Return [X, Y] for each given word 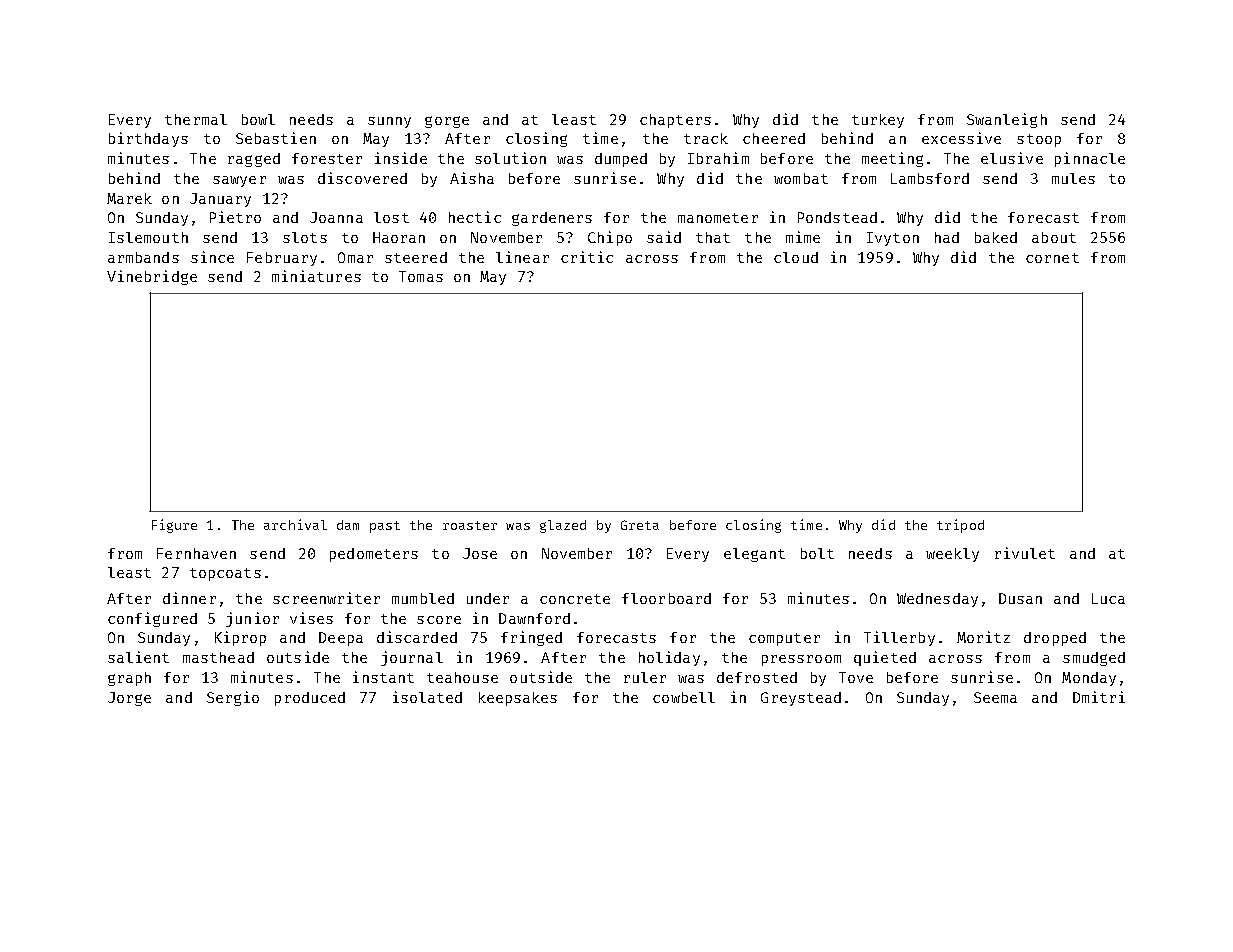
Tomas [421, 276]
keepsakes [518, 699]
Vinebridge [152, 277]
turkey [878, 121]
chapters [675, 121]
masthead [218, 657]
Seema [995, 697]
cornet [1052, 258]
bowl [258, 119]
